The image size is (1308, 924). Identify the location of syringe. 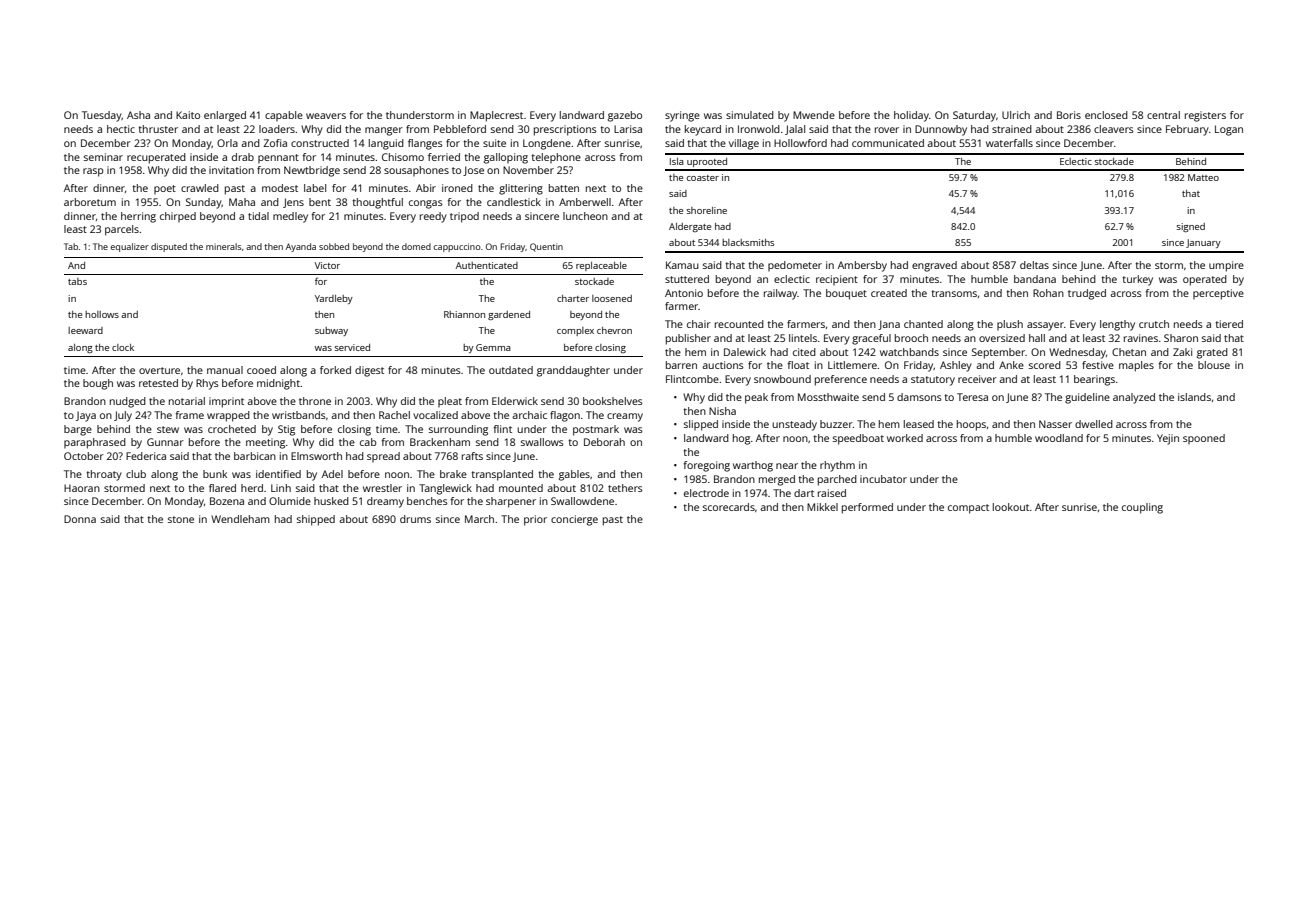
(682, 116).
